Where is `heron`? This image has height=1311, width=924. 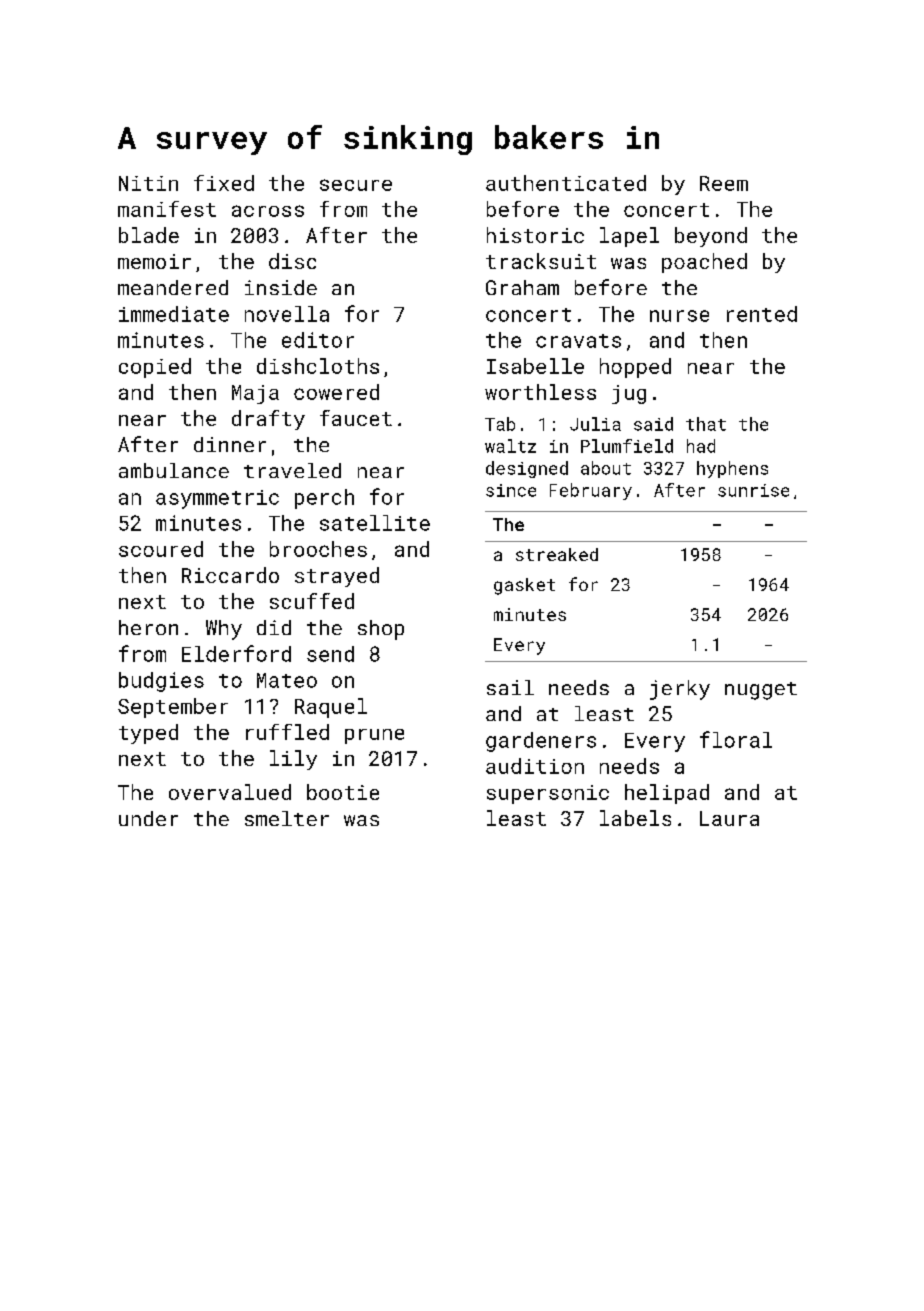
heron is located at coordinates (148, 627).
